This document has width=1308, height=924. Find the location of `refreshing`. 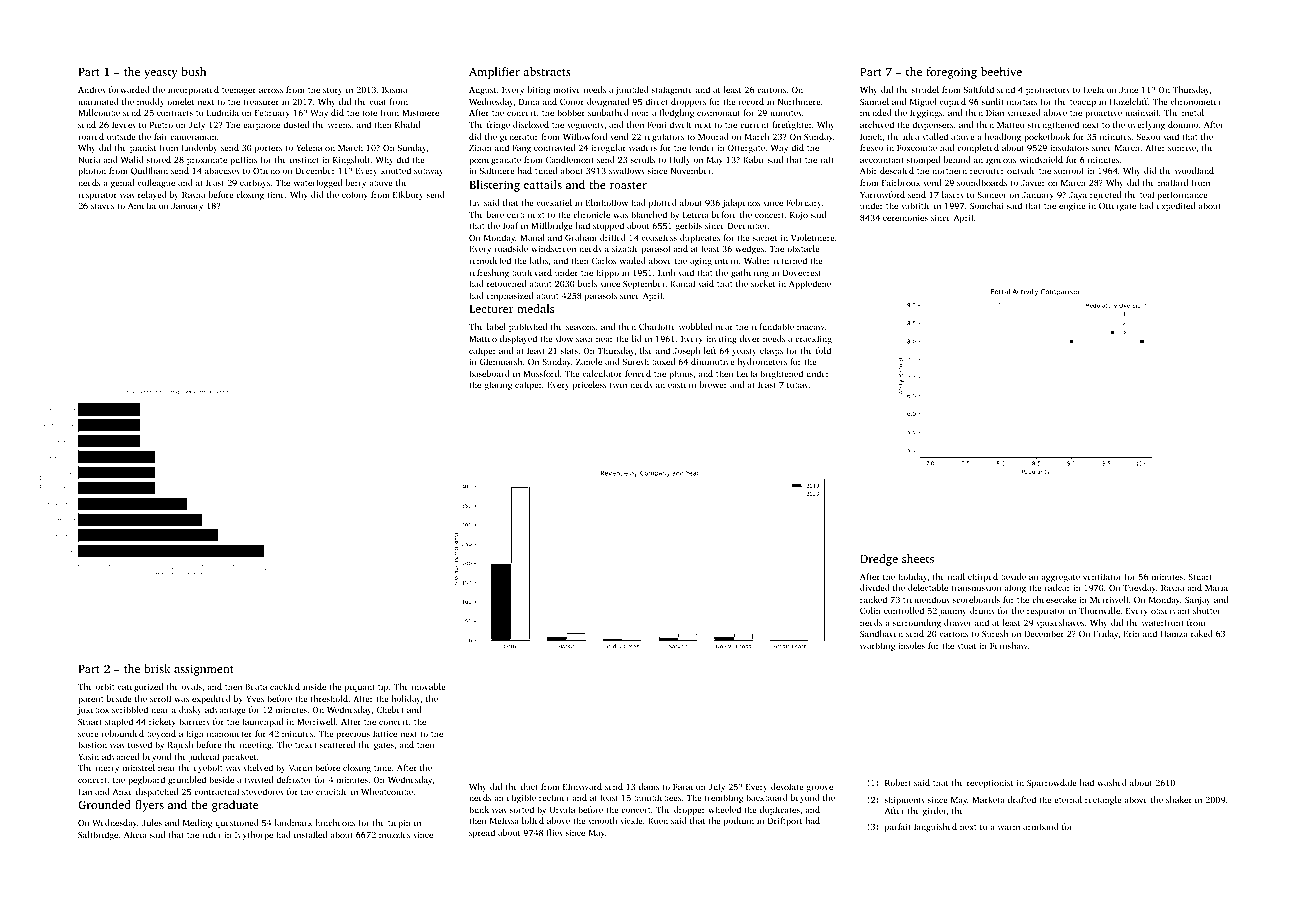

refreshing is located at coordinates (489, 273).
